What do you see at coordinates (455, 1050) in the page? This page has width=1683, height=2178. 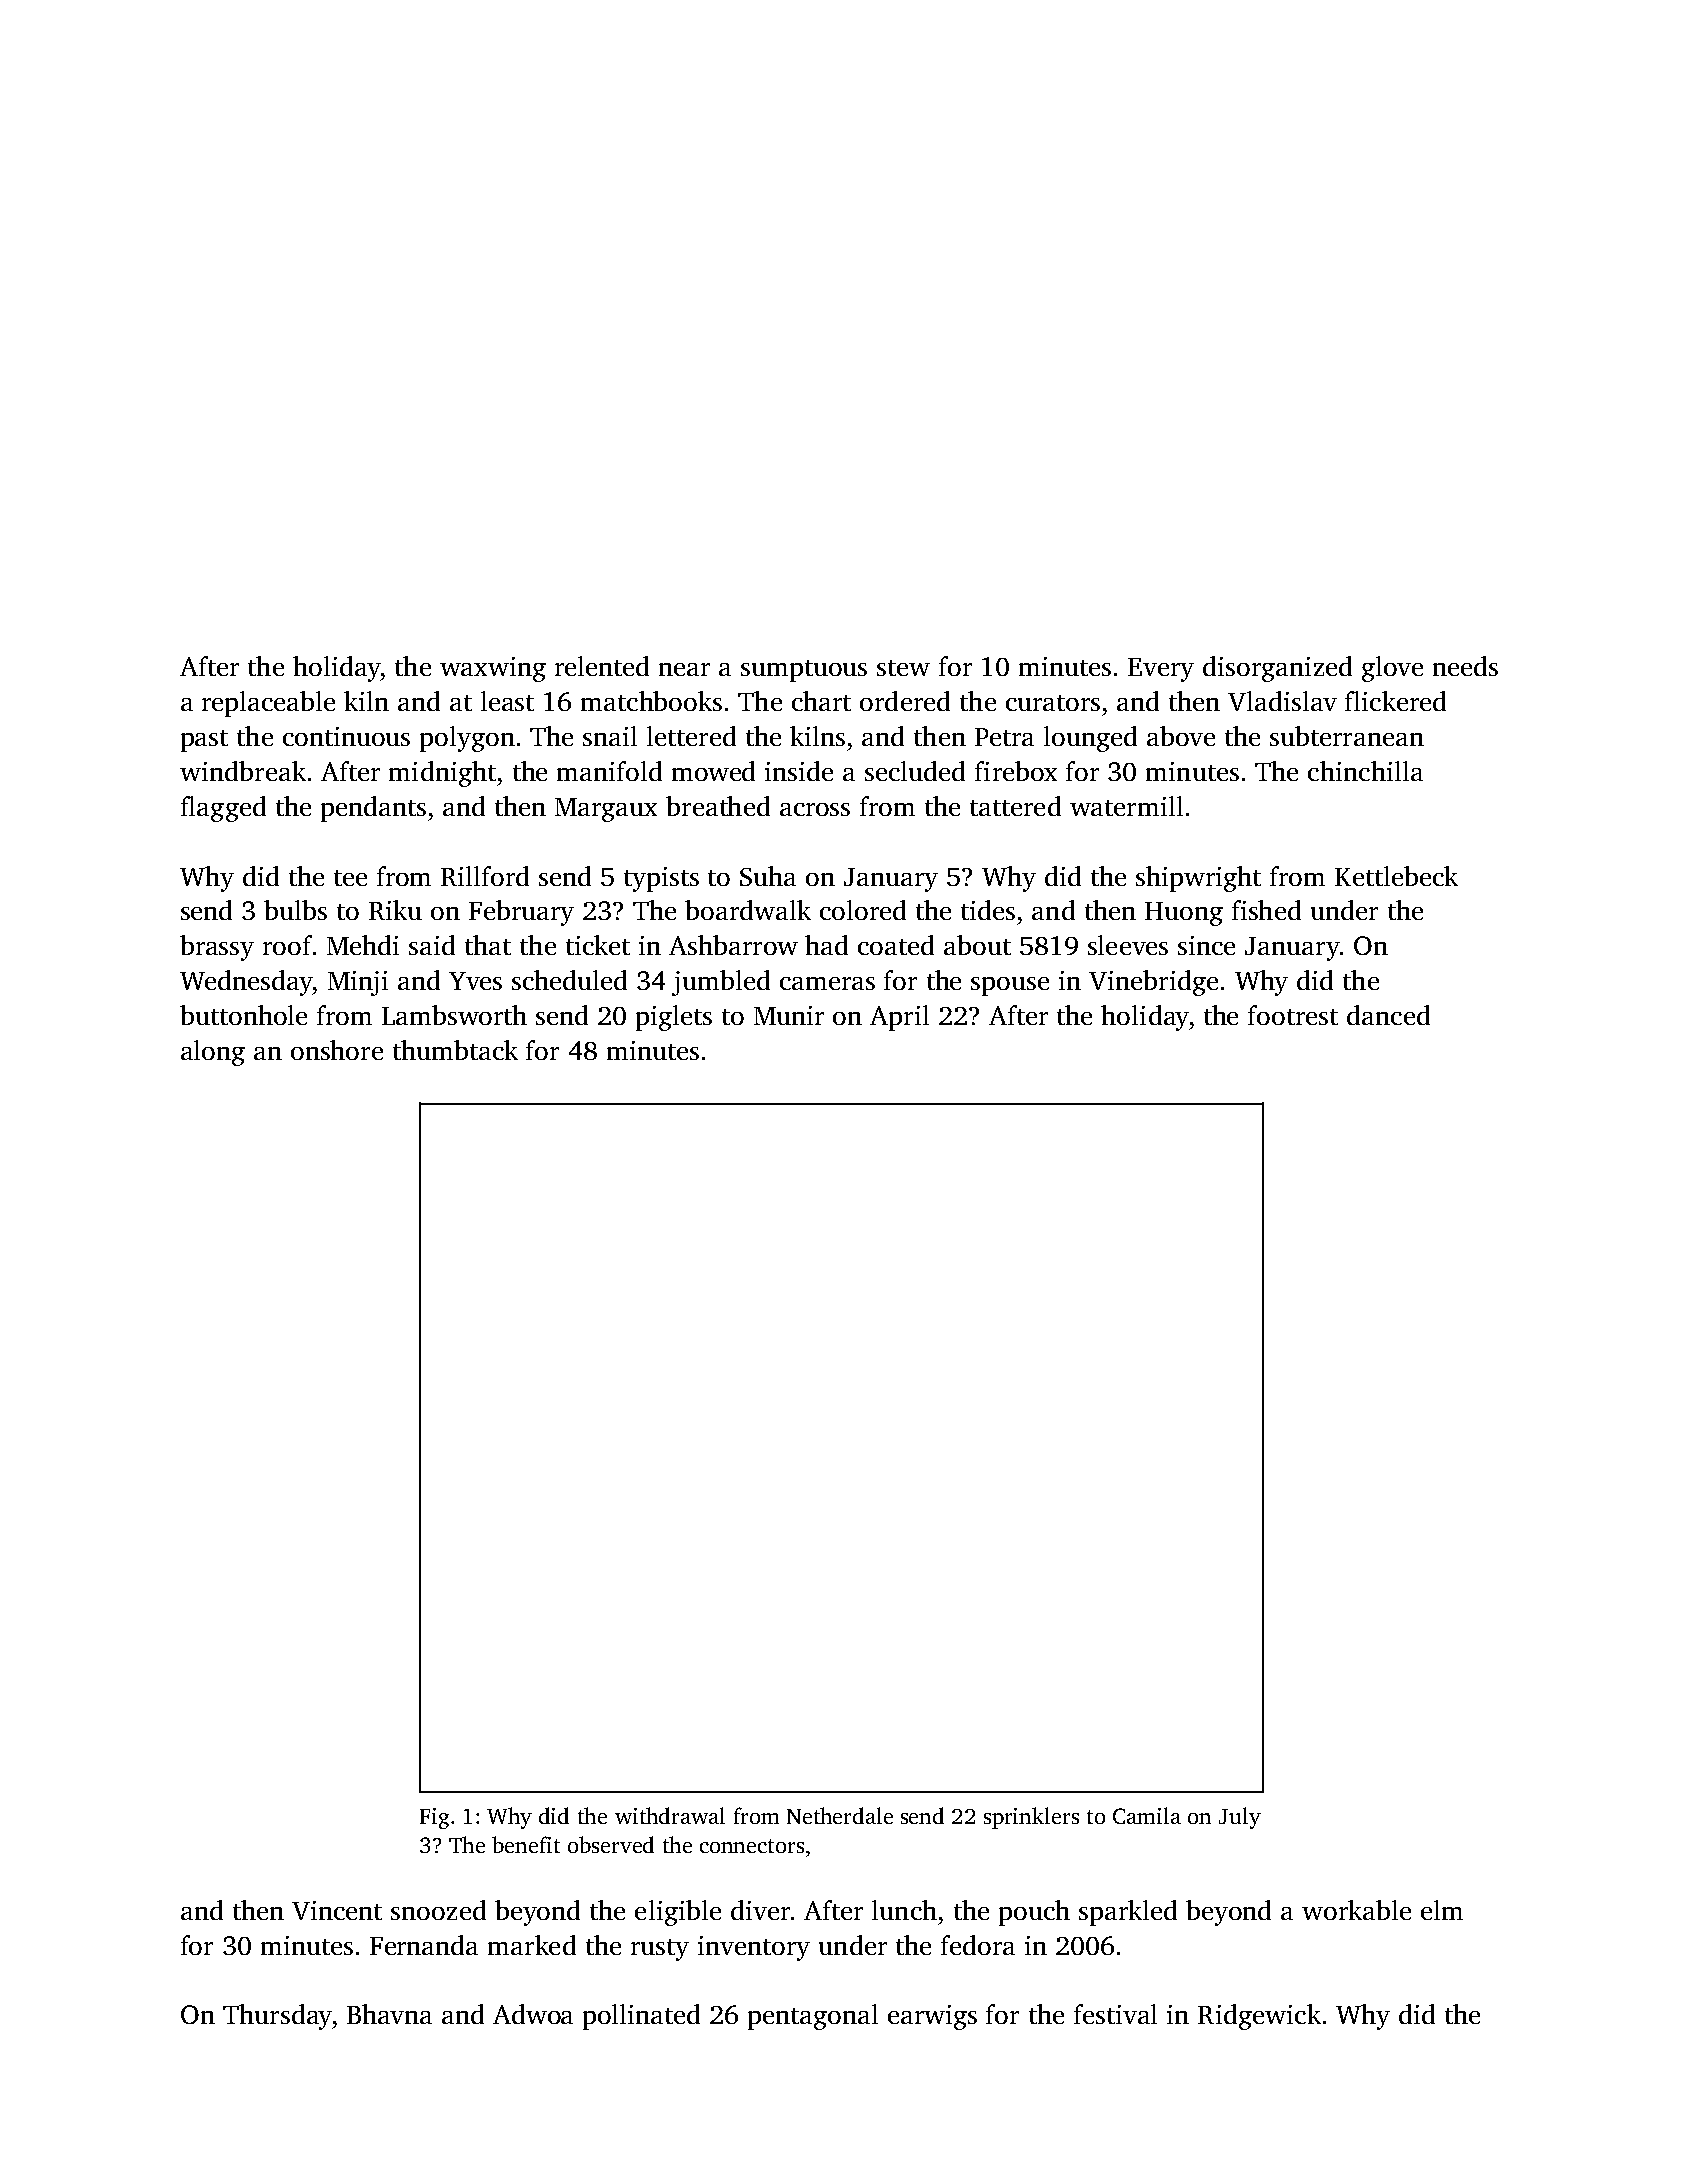 I see `thumbtack` at bounding box center [455, 1050].
